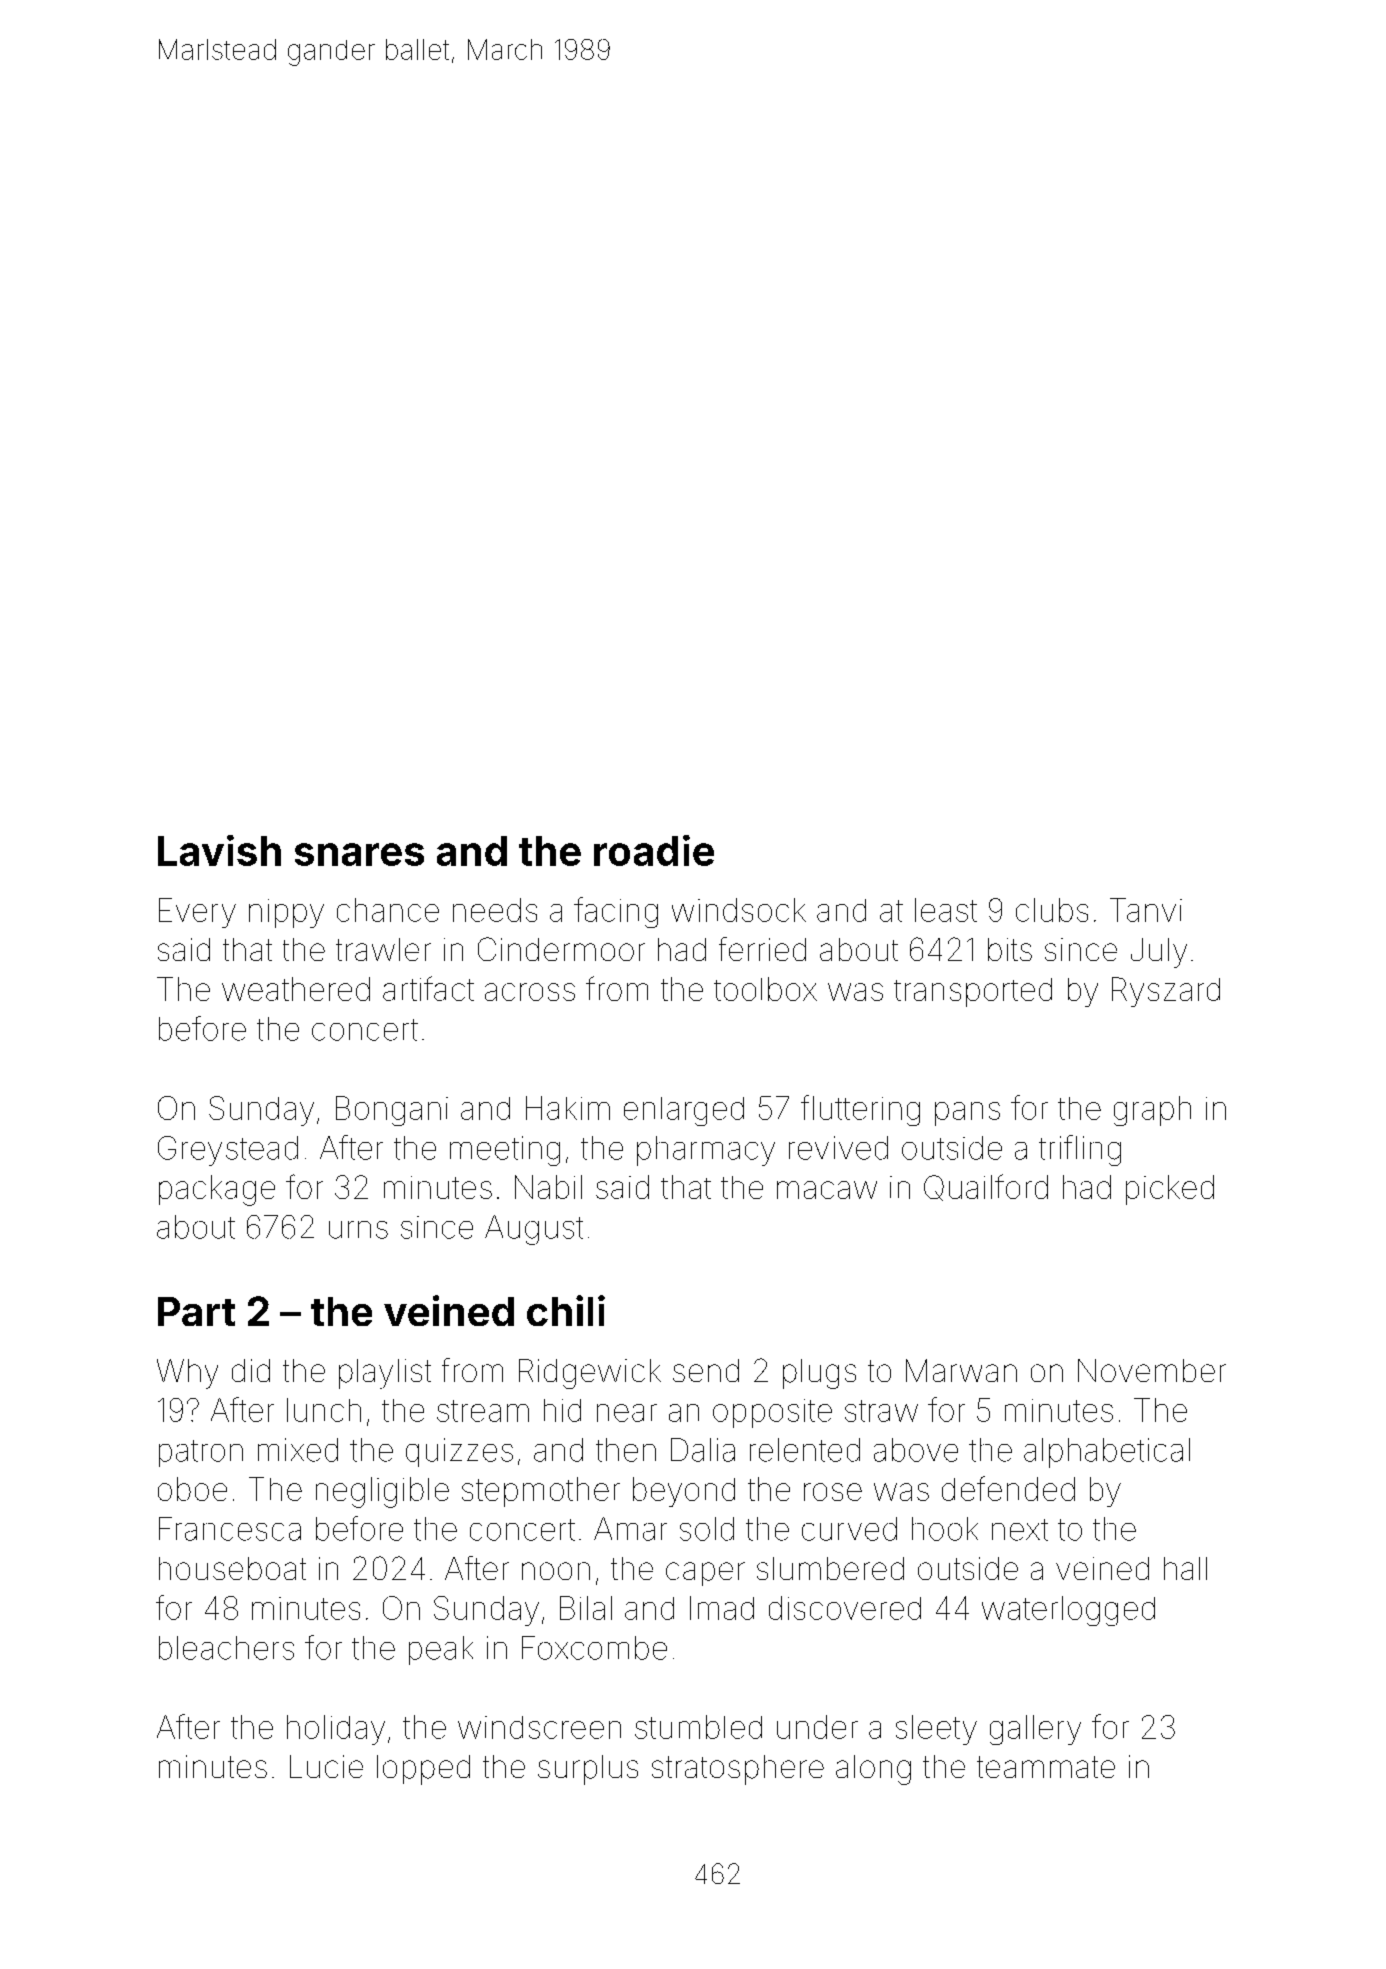 The image size is (1386, 1969). What do you see at coordinates (654, 850) in the page?
I see `roadie` at bounding box center [654, 850].
